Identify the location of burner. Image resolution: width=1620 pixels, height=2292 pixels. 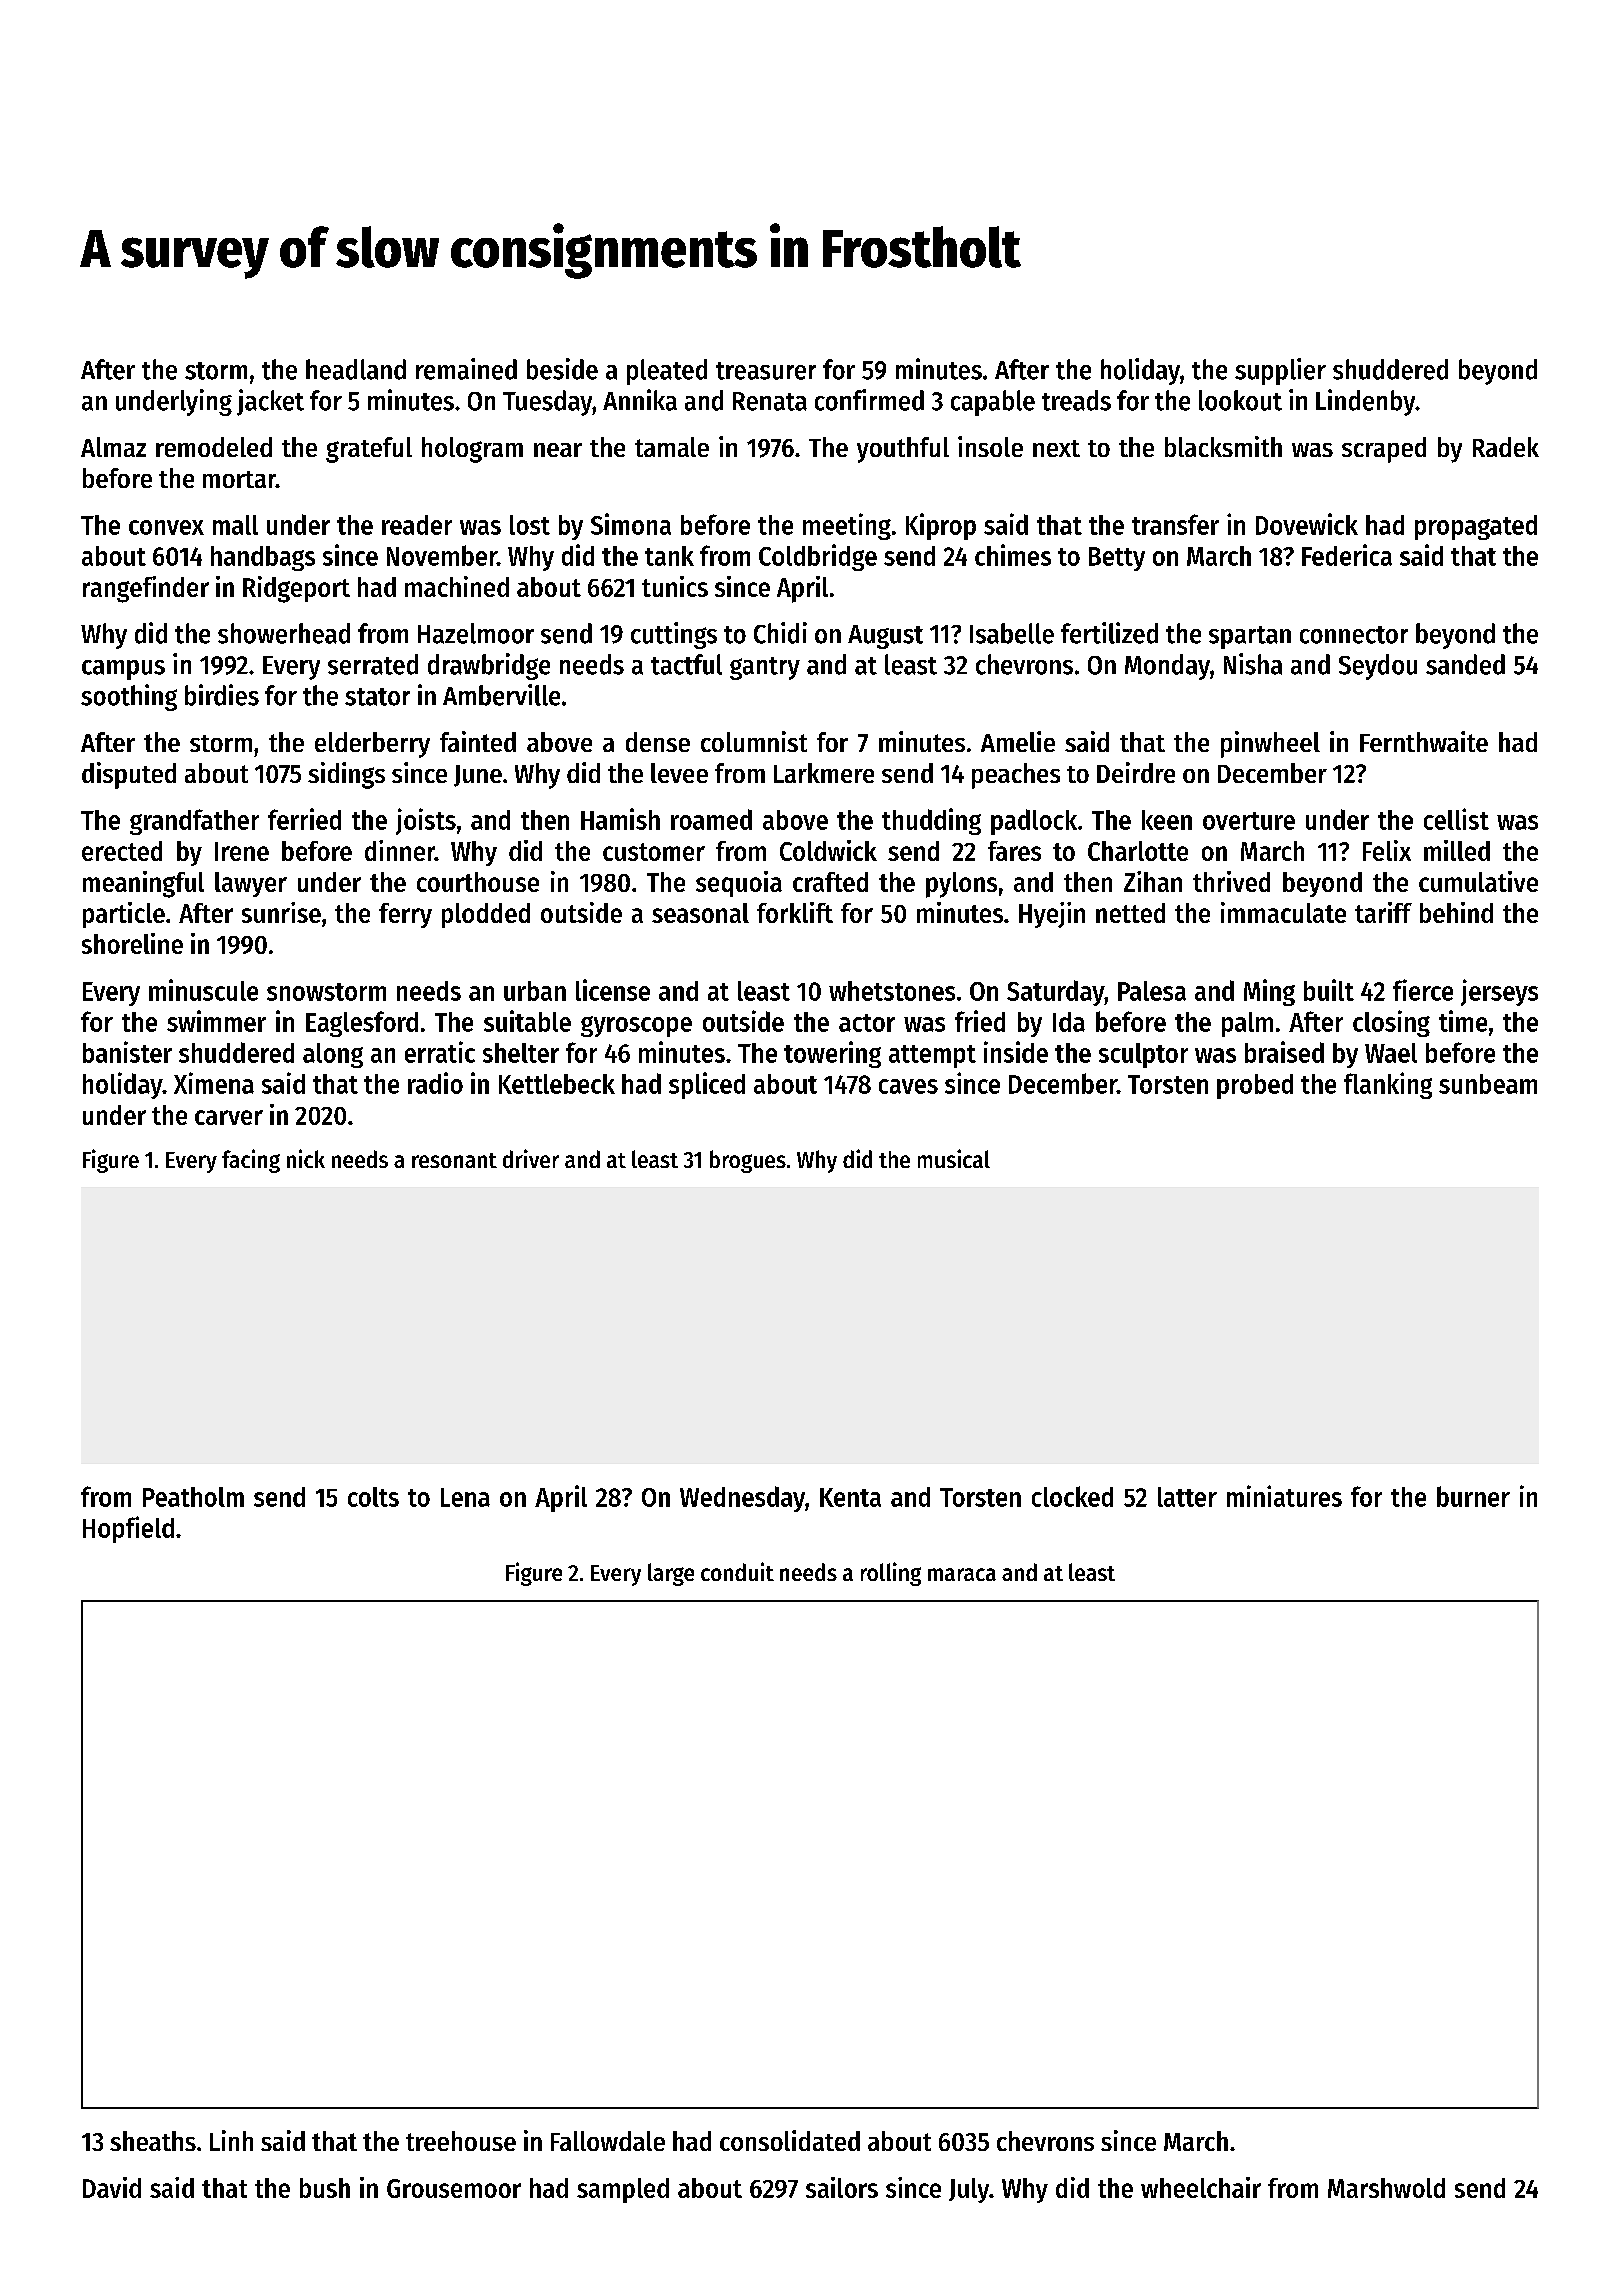
(1473, 1496).
